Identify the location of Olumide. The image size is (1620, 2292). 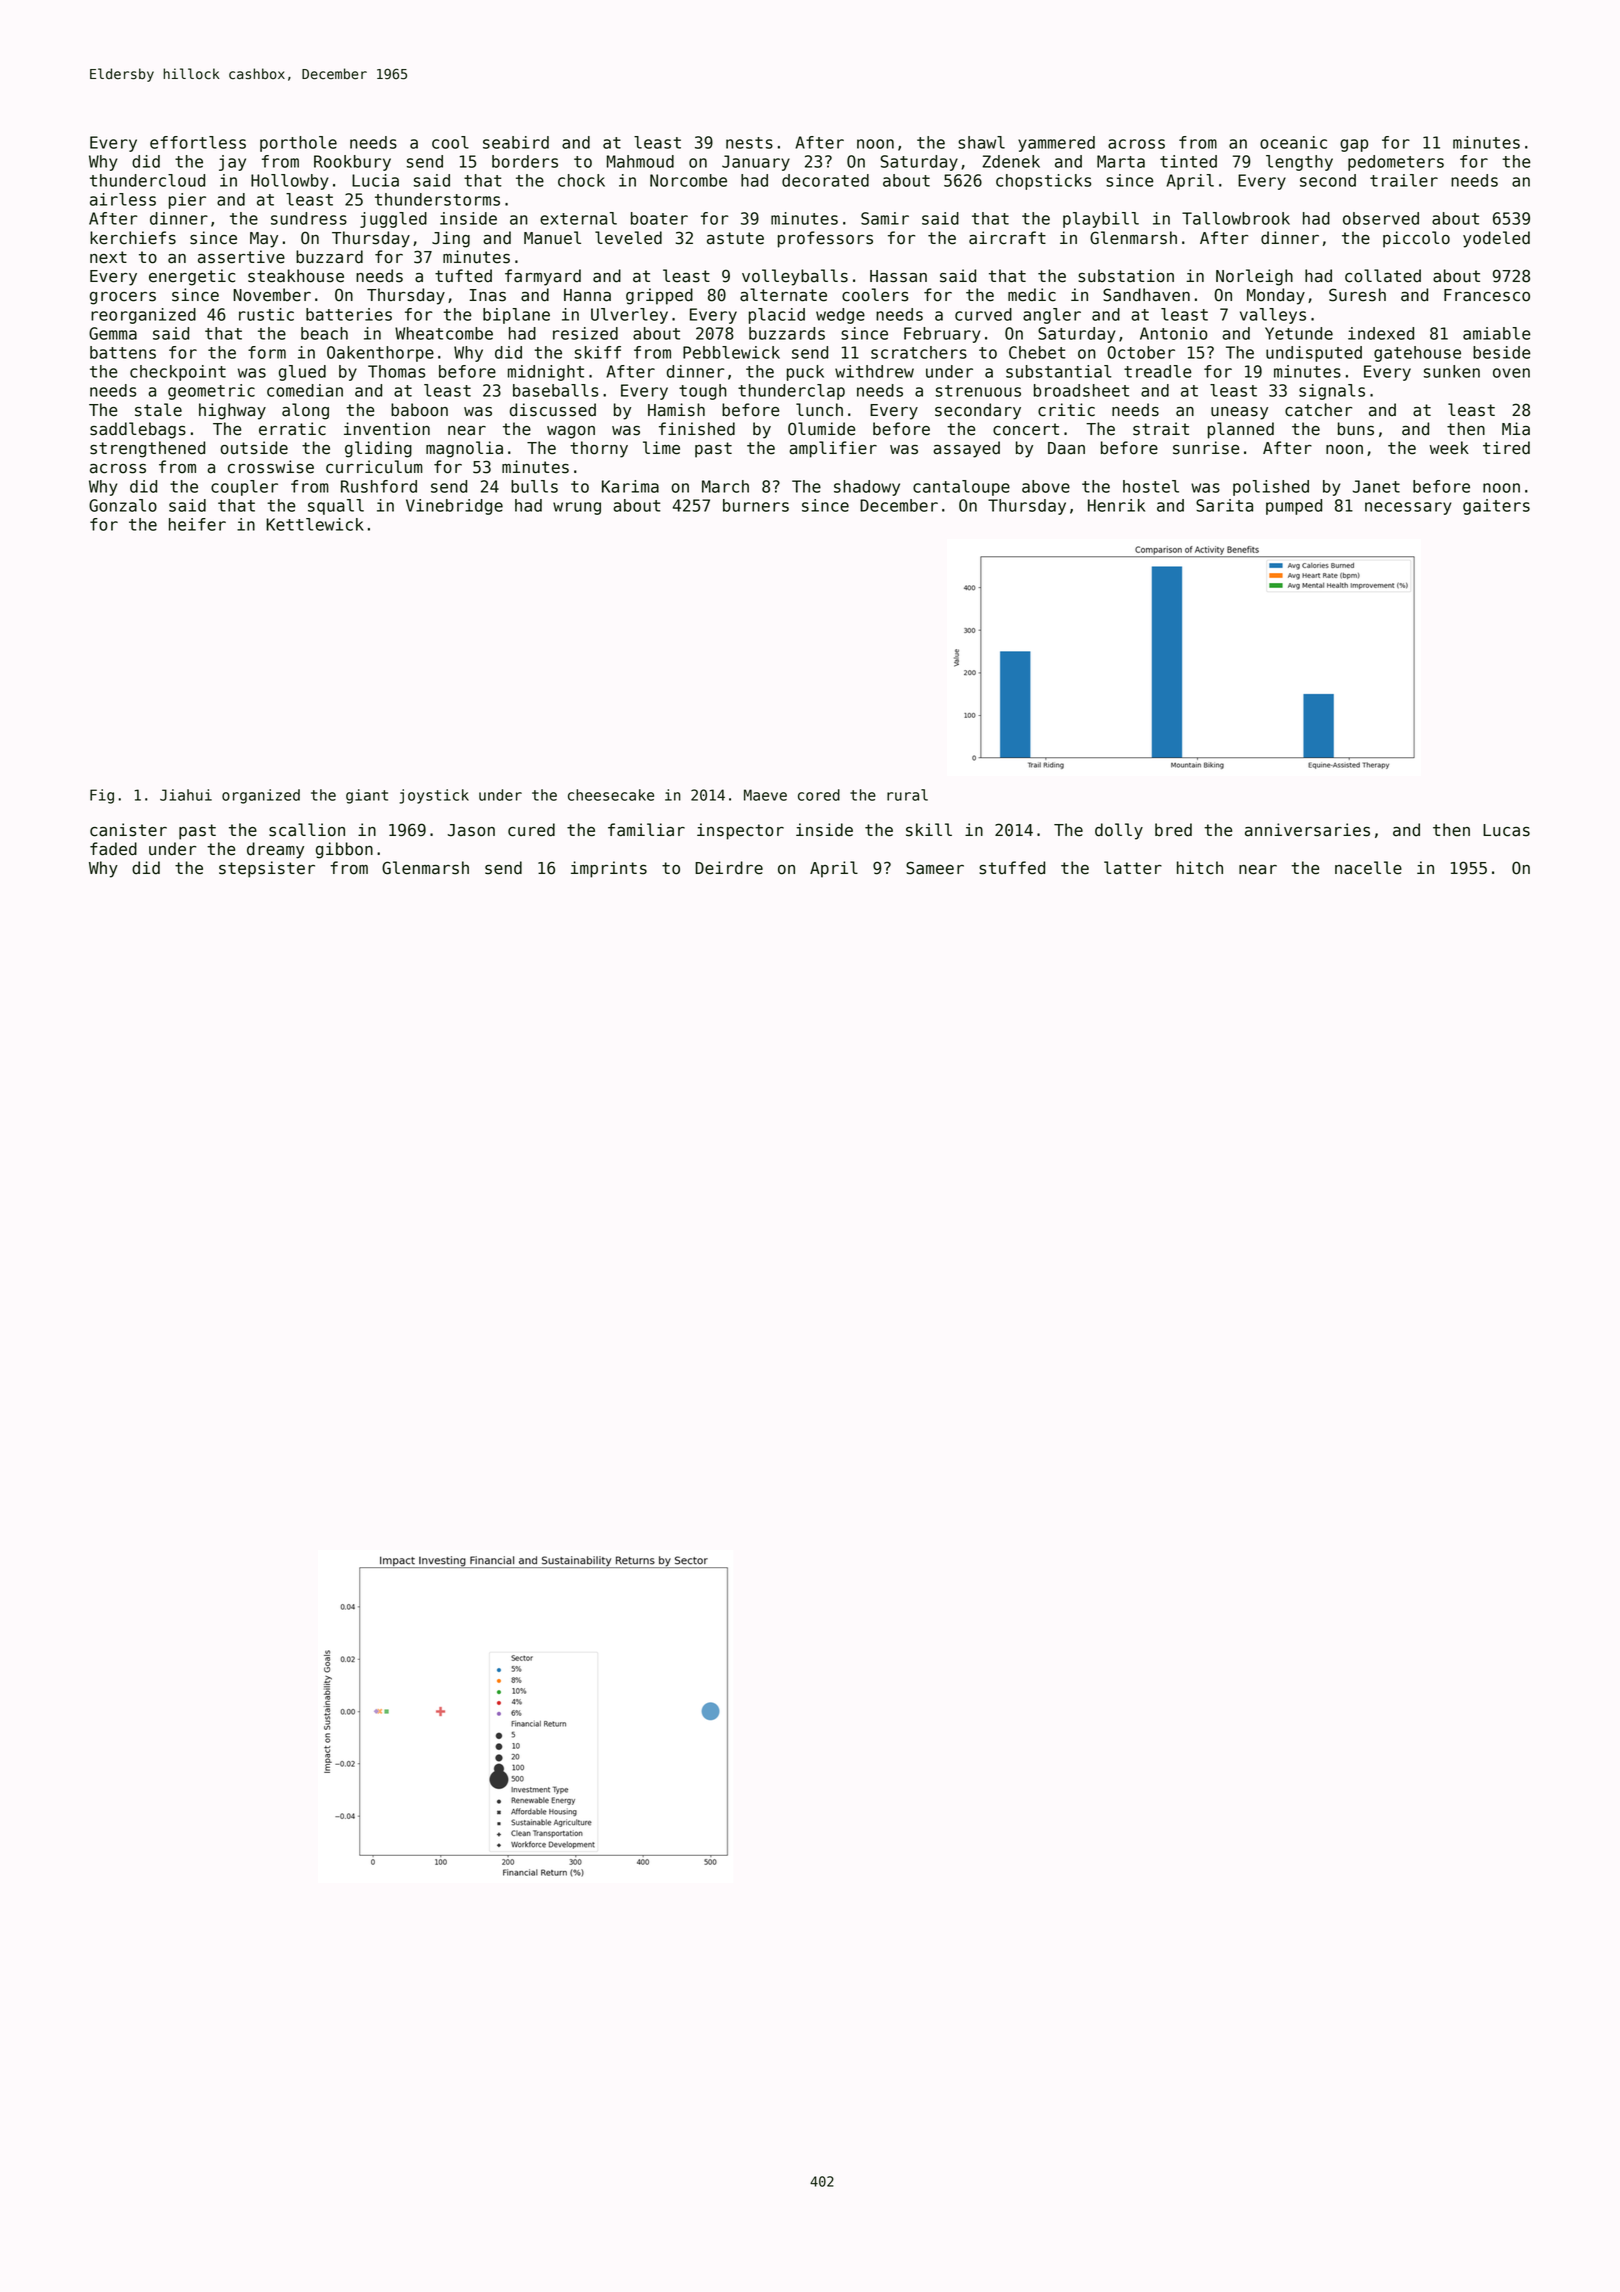
(821, 429).
